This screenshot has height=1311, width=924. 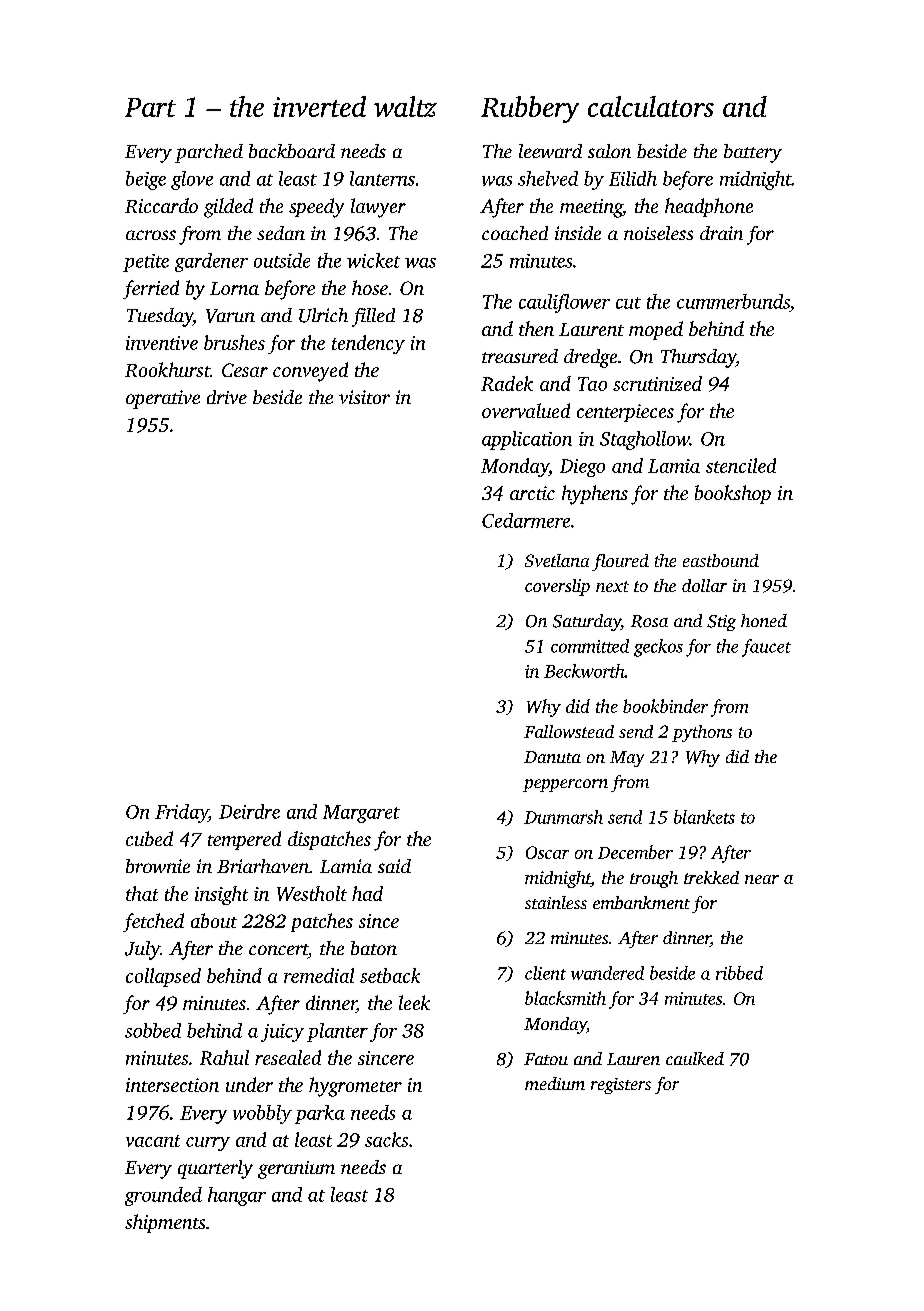 I want to click on waltz, so click(x=405, y=106).
